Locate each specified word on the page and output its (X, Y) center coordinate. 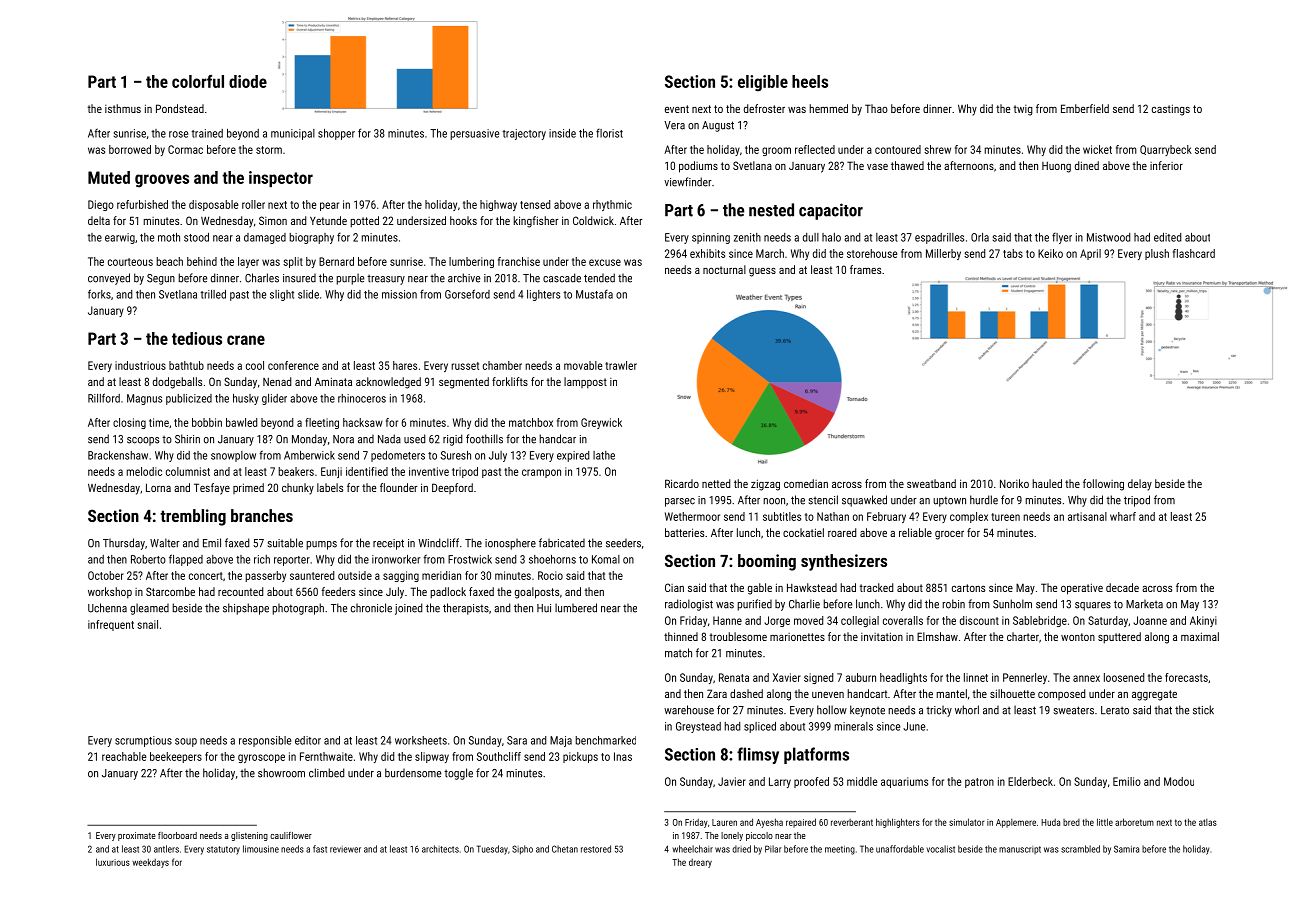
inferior (1166, 165)
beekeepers (176, 757)
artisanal (1087, 516)
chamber (502, 365)
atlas (1208, 822)
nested (771, 210)
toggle (458, 774)
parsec (680, 502)
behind (202, 261)
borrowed (130, 149)
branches (262, 515)
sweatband (931, 483)
